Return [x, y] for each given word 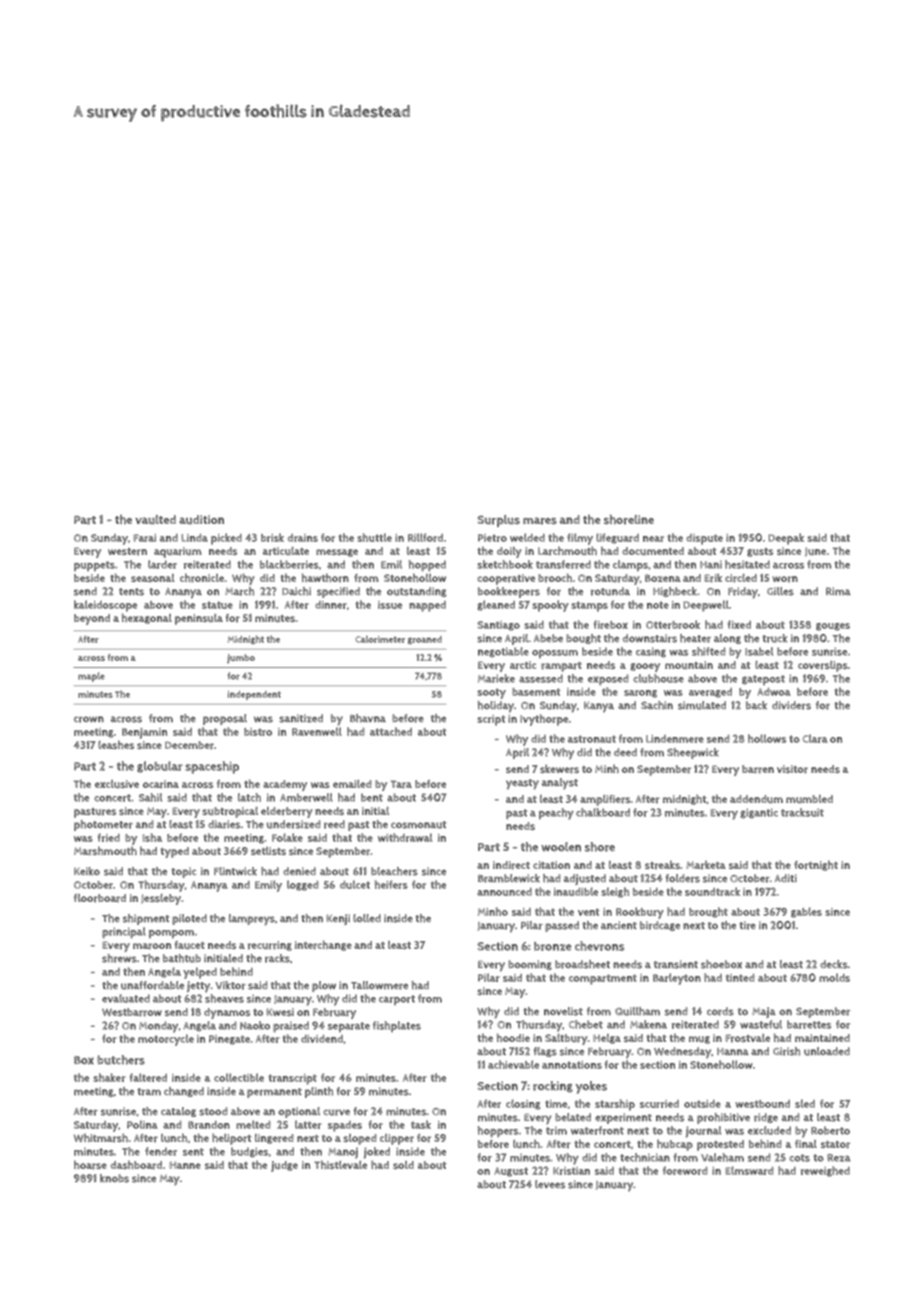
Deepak [786, 539]
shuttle [374, 537]
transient [676, 964]
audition [201, 519]
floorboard [100, 898]
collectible [239, 1077]
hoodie [513, 1037]
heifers [391, 884]
